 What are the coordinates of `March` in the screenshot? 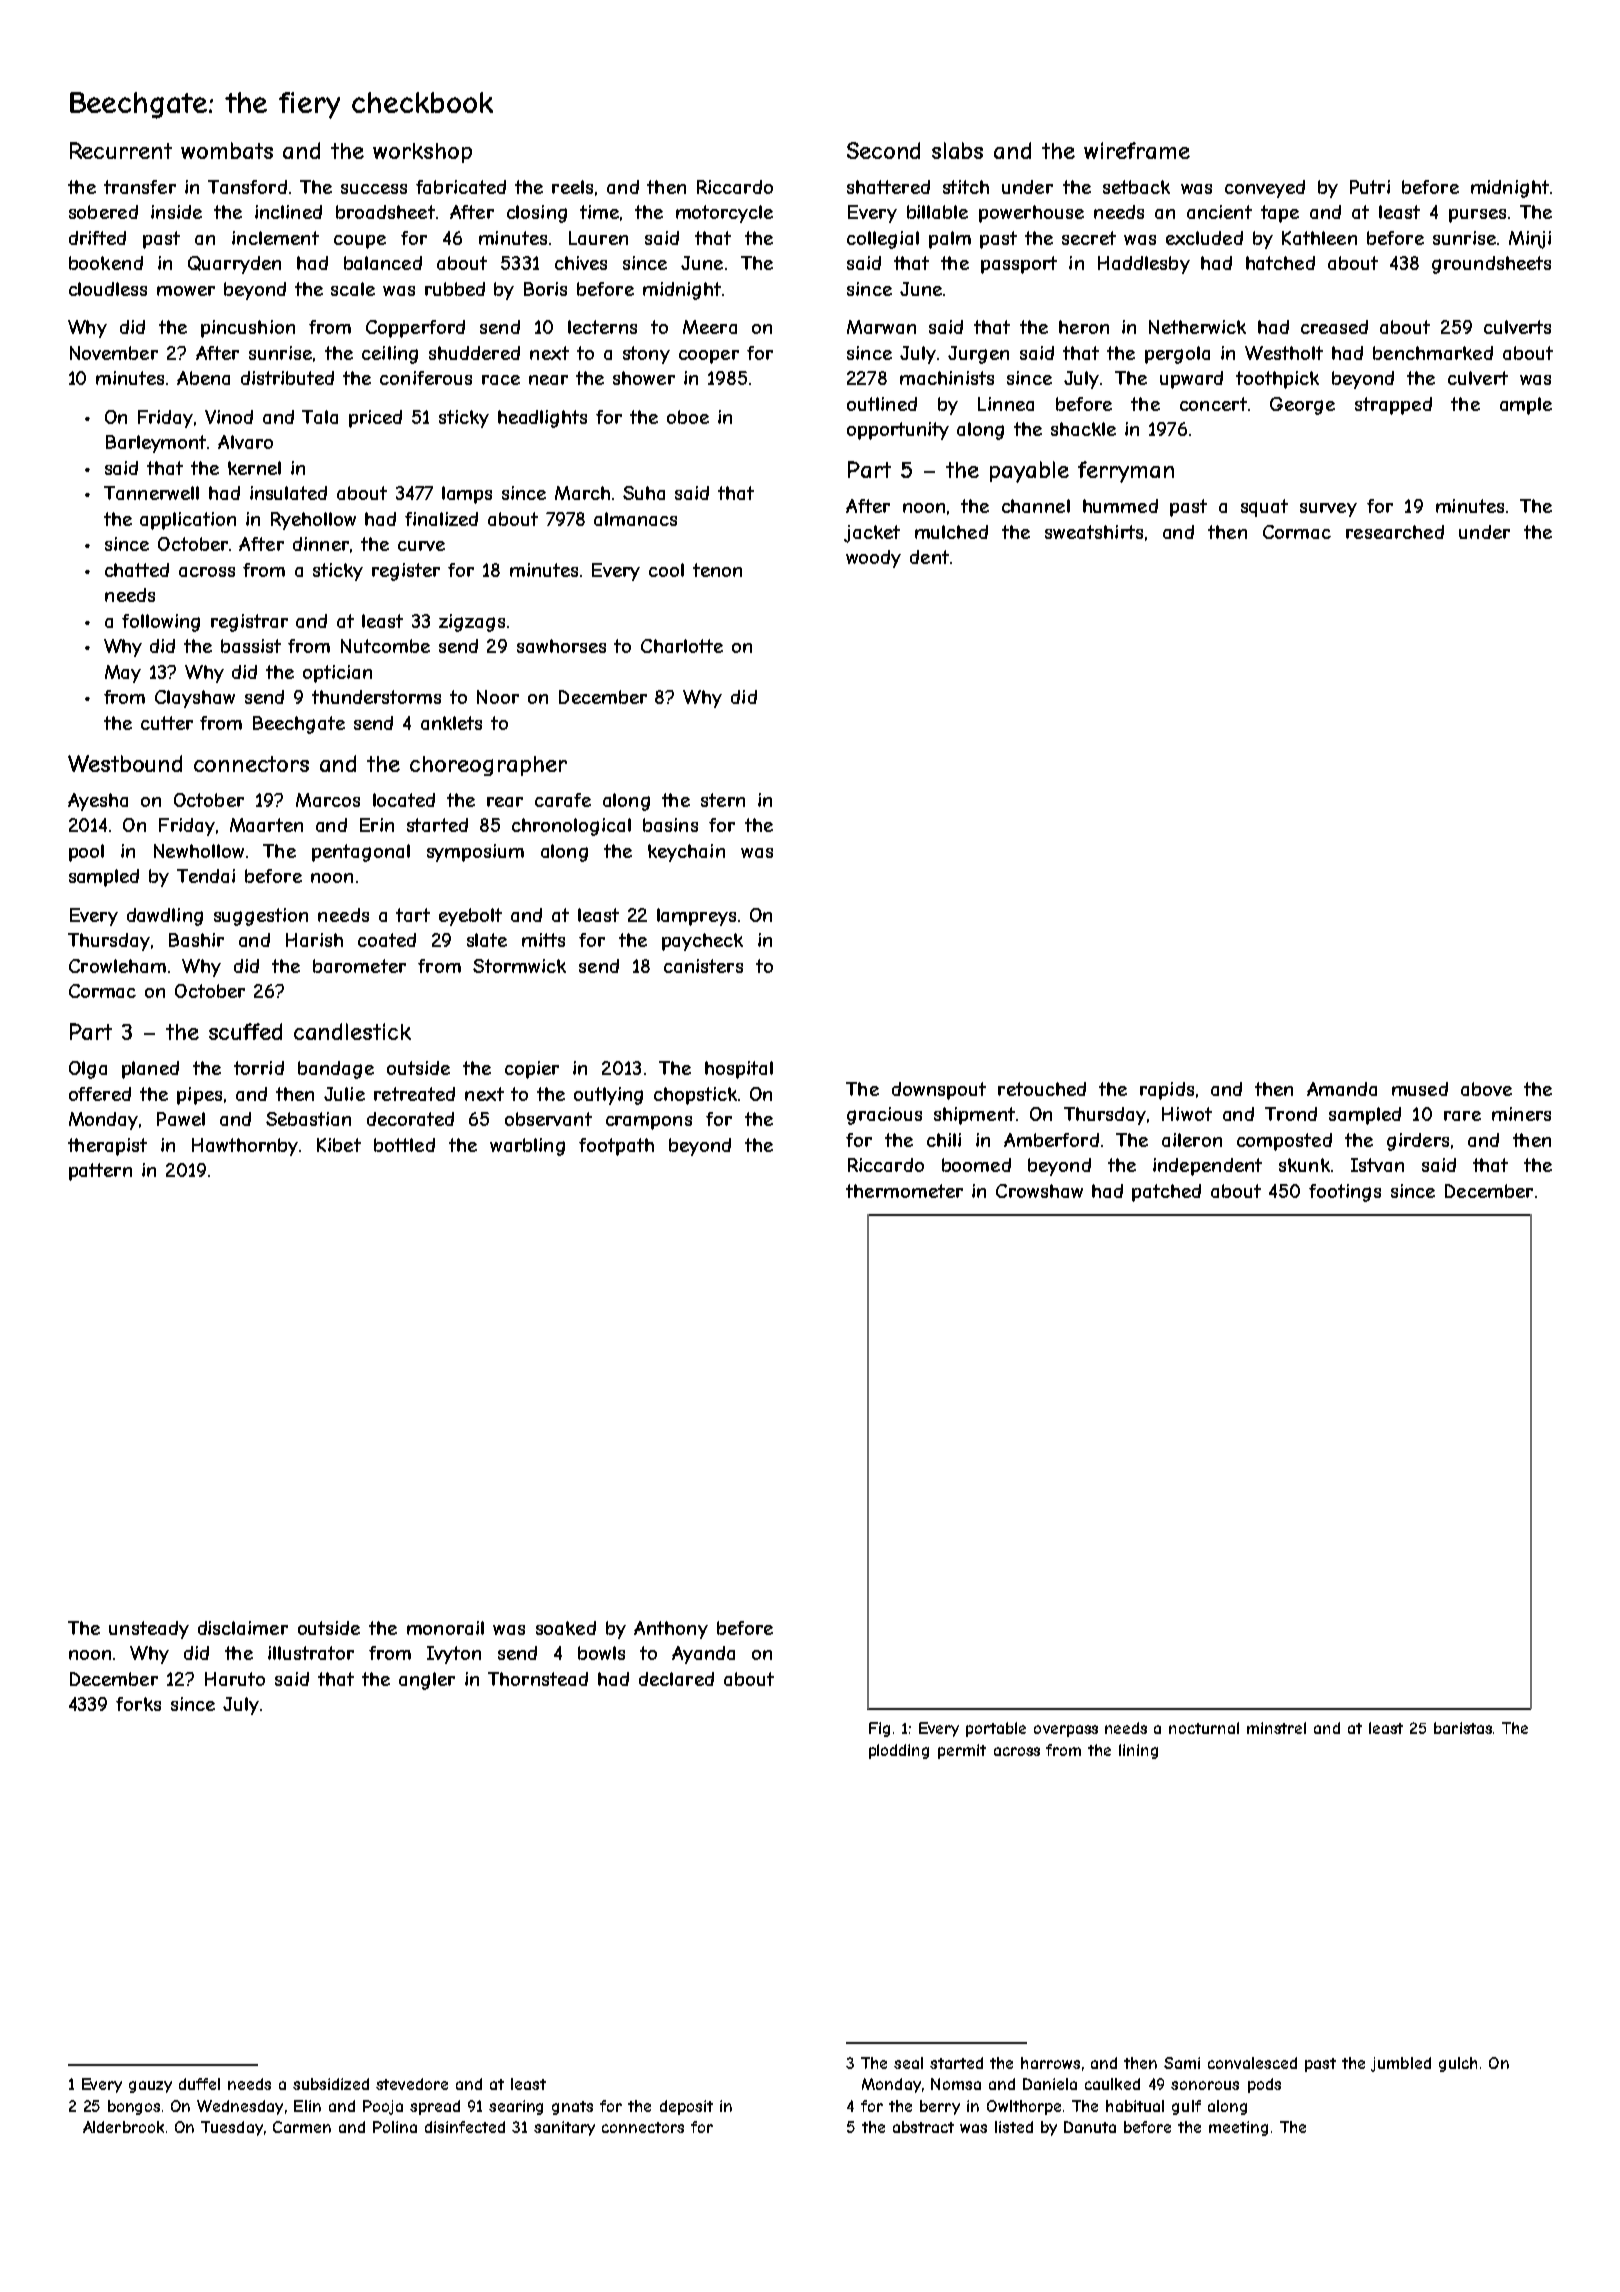 It's located at (582, 493).
